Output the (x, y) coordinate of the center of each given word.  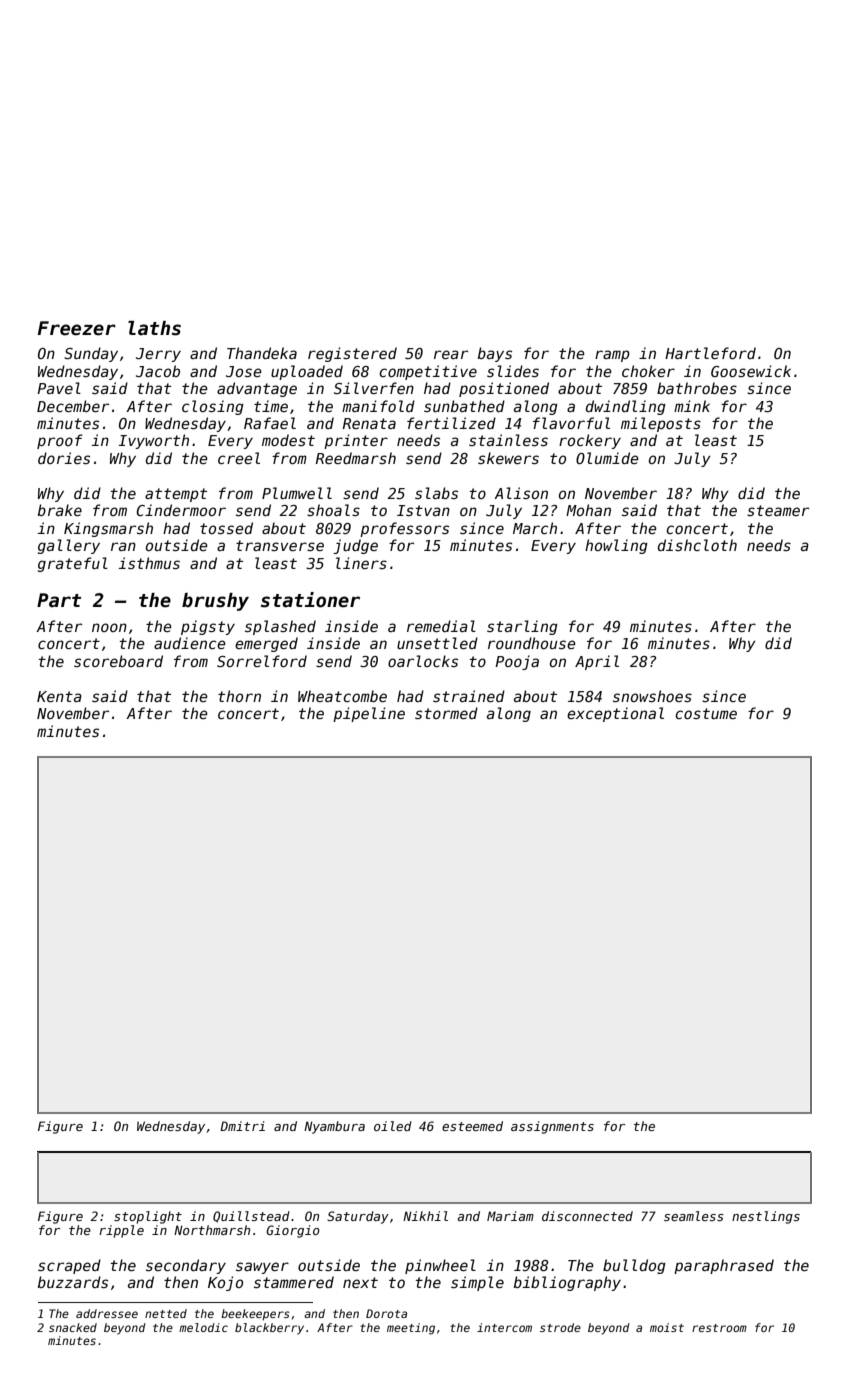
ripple (121, 1231)
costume (706, 713)
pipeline (369, 714)
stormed (446, 713)
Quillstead (251, 1217)
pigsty (208, 627)
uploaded (307, 372)
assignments (552, 1127)
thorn (239, 696)
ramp (612, 356)
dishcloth (697, 545)
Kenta (59, 696)
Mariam (510, 1216)
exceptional (615, 714)
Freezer (77, 328)
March (535, 528)
